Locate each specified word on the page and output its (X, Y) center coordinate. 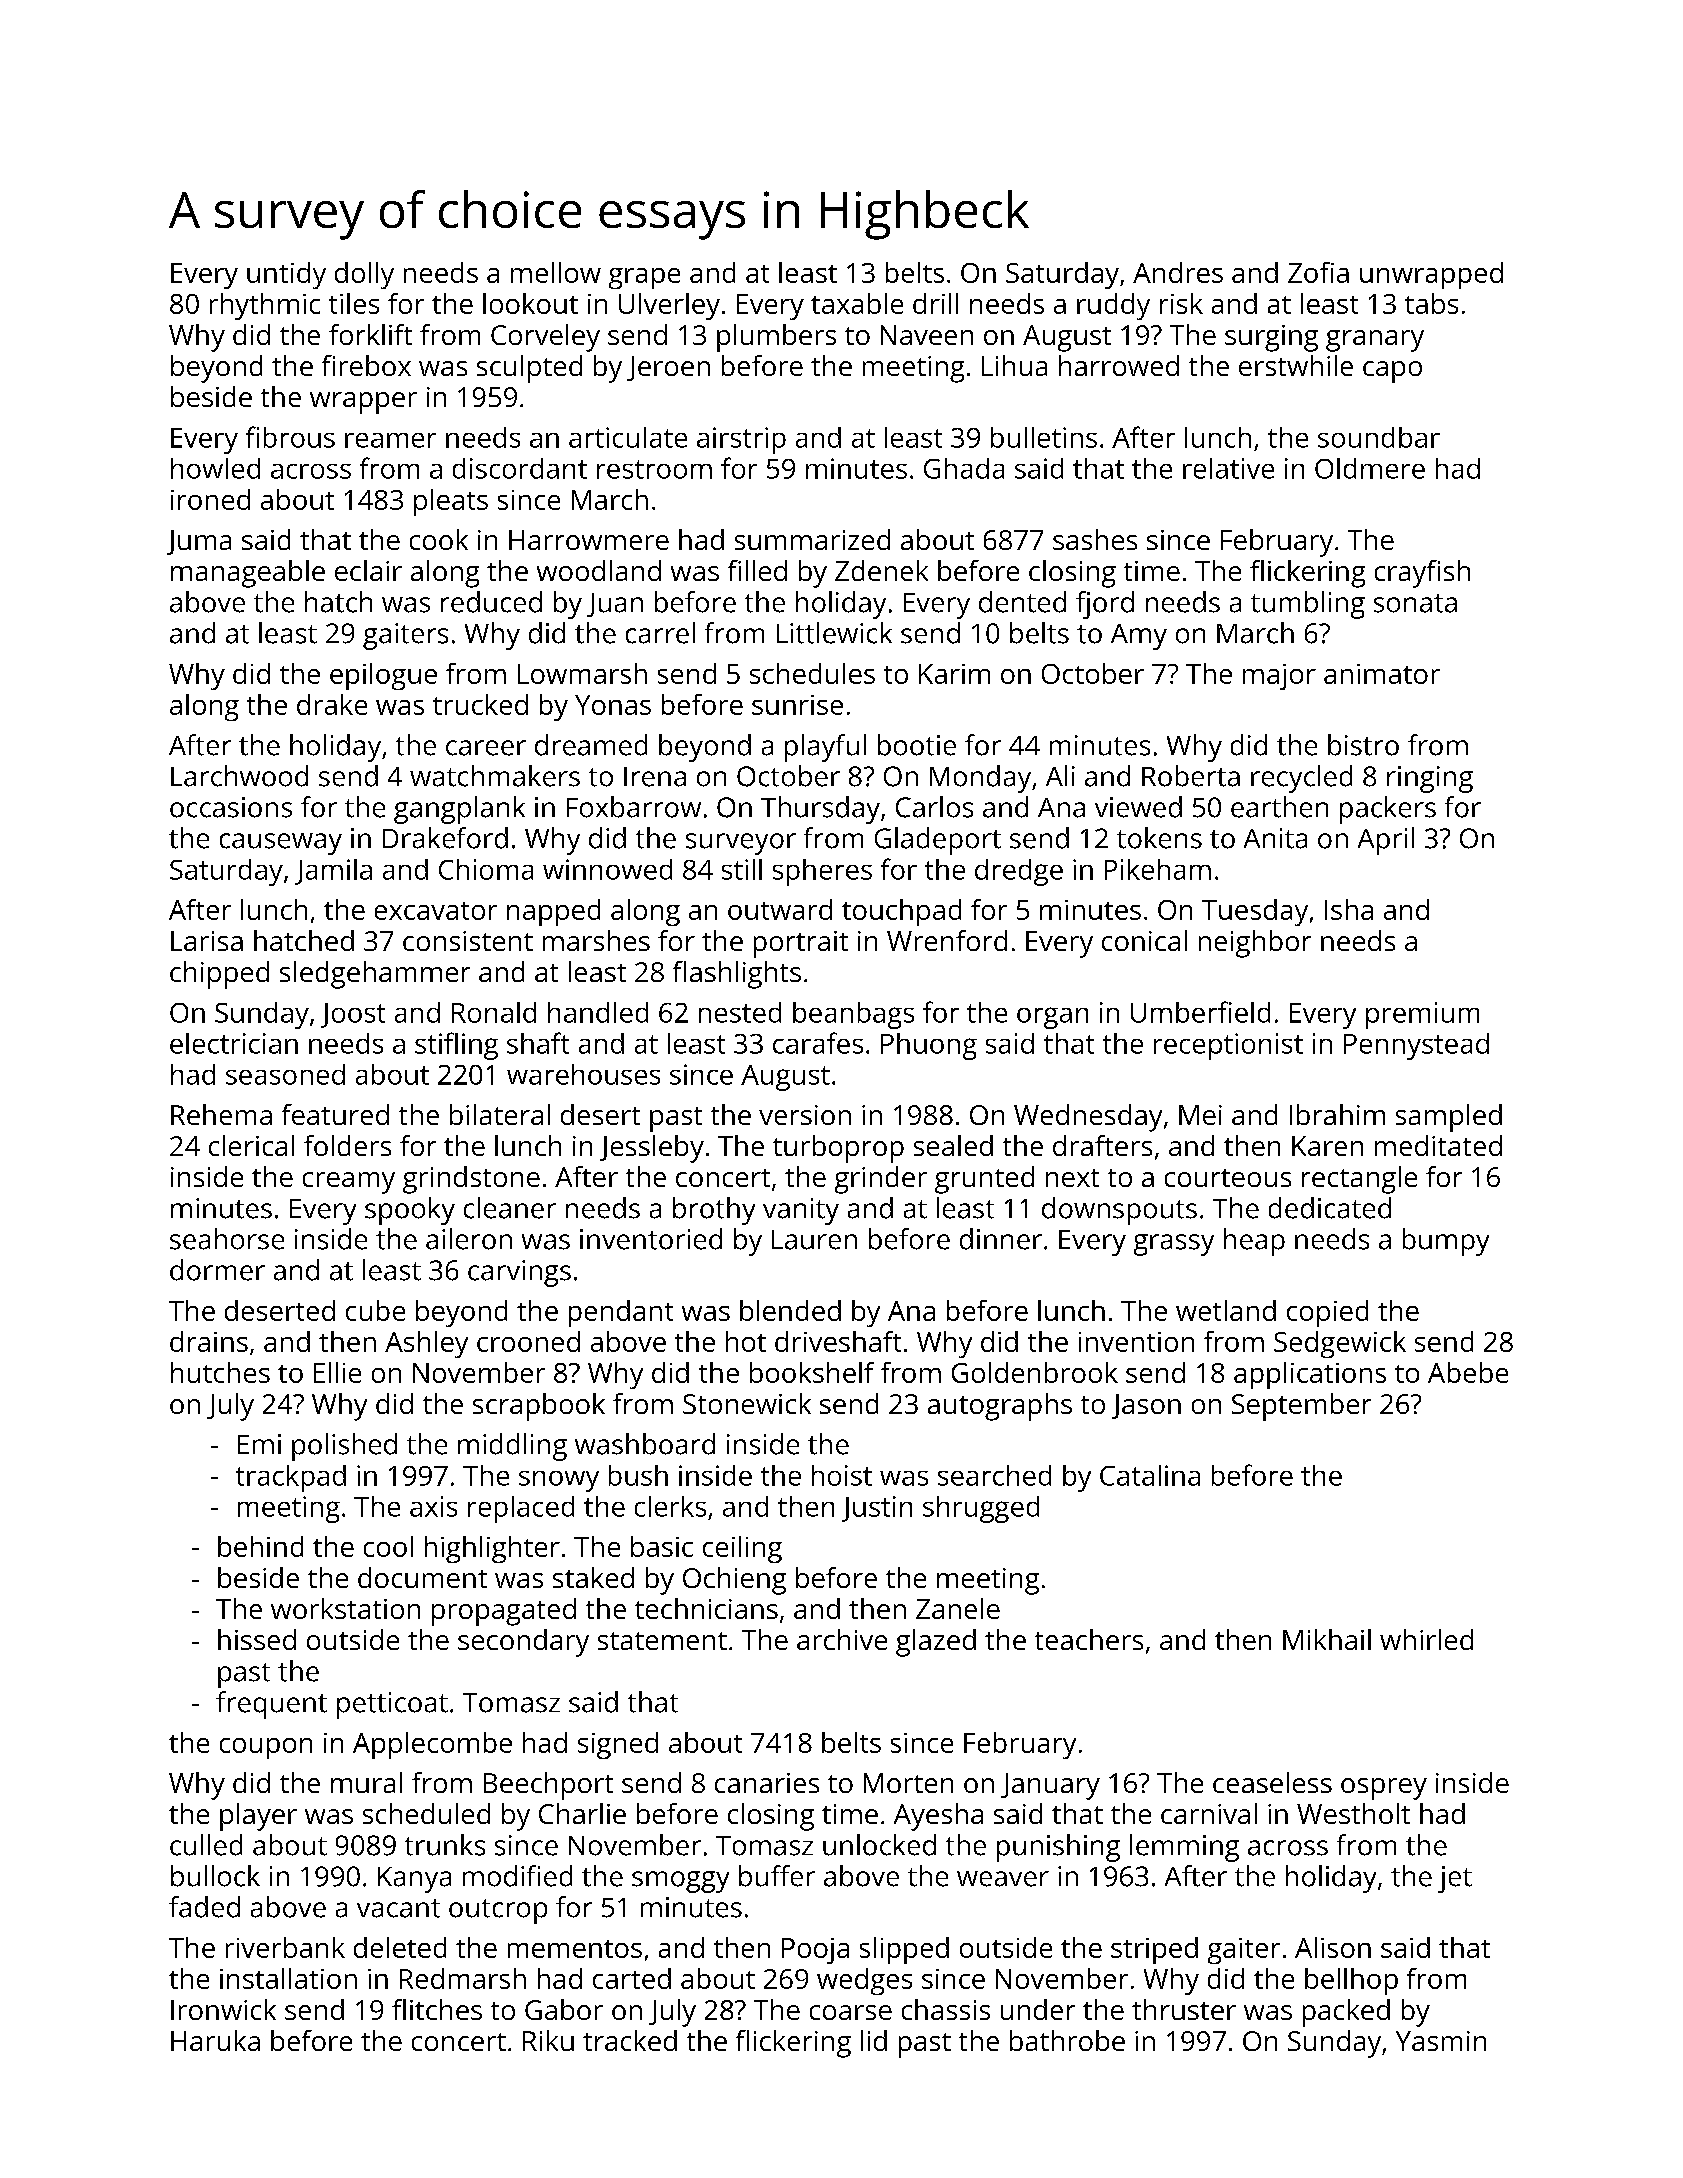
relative (1228, 468)
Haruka (215, 2040)
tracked (630, 2040)
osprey (1384, 1789)
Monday (980, 779)
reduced (491, 602)
